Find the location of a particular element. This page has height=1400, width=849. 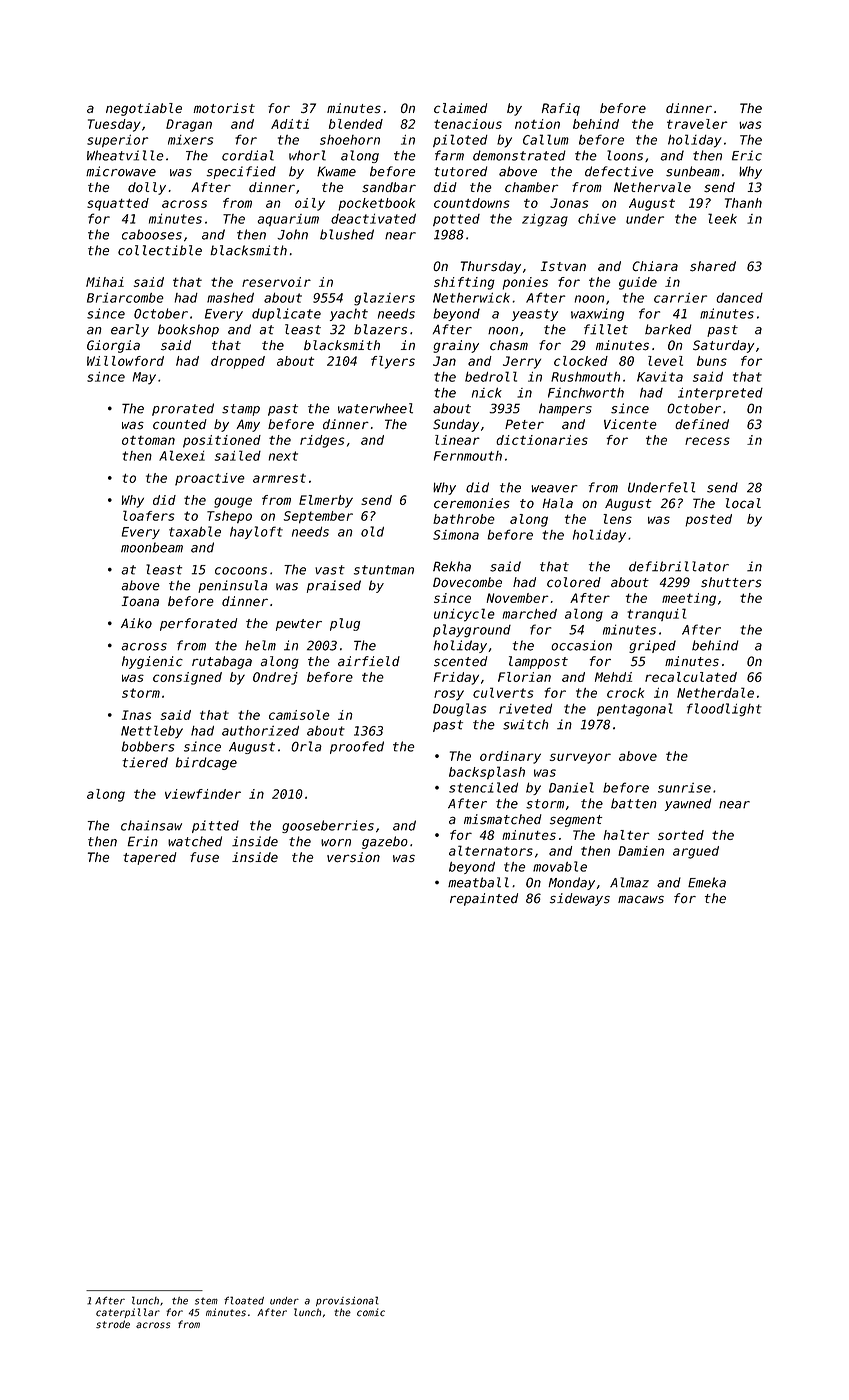

strode is located at coordinates (113, 1324).
